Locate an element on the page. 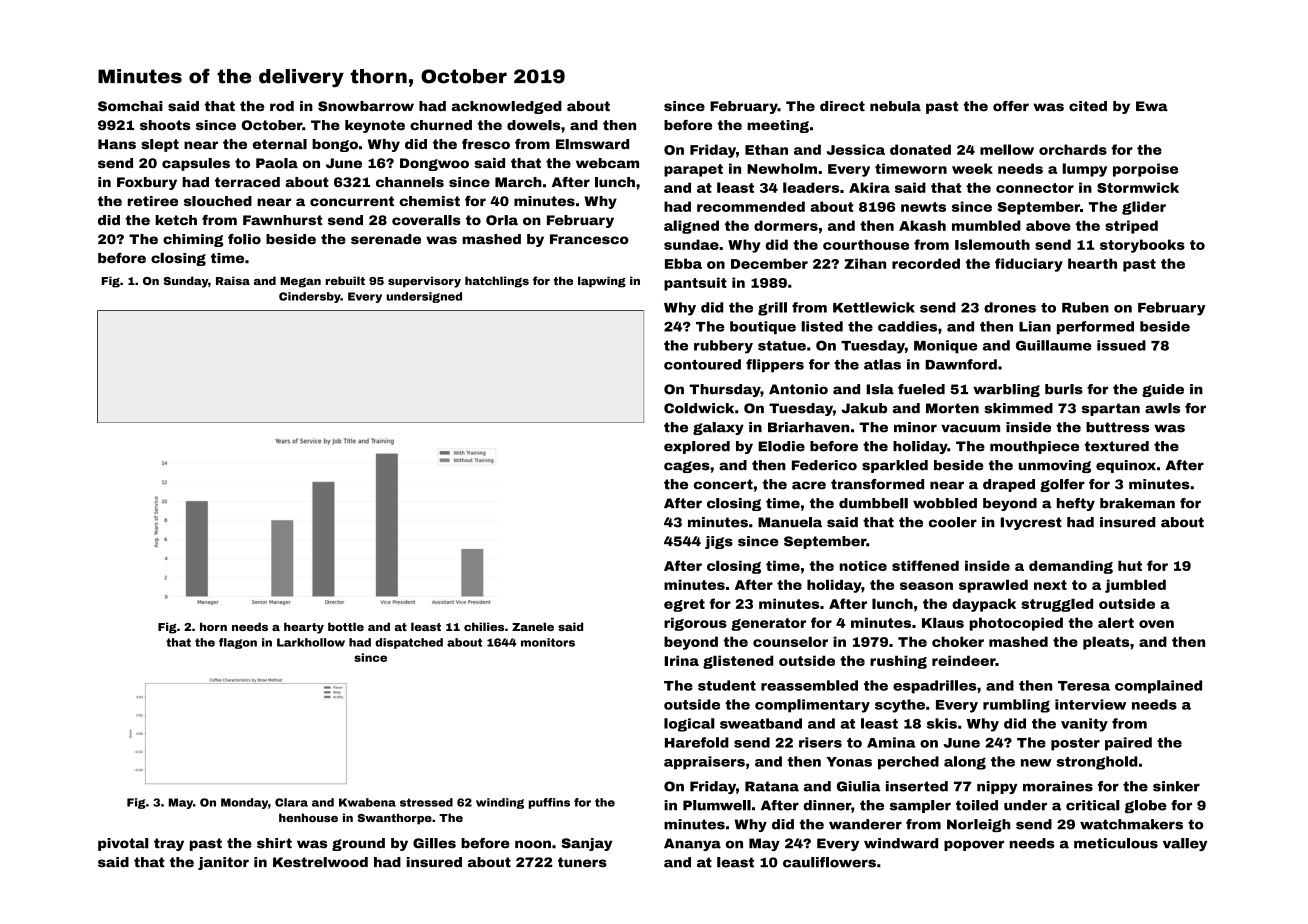 Image resolution: width=1308 pixels, height=924 pixels. Klaus is located at coordinates (943, 622).
